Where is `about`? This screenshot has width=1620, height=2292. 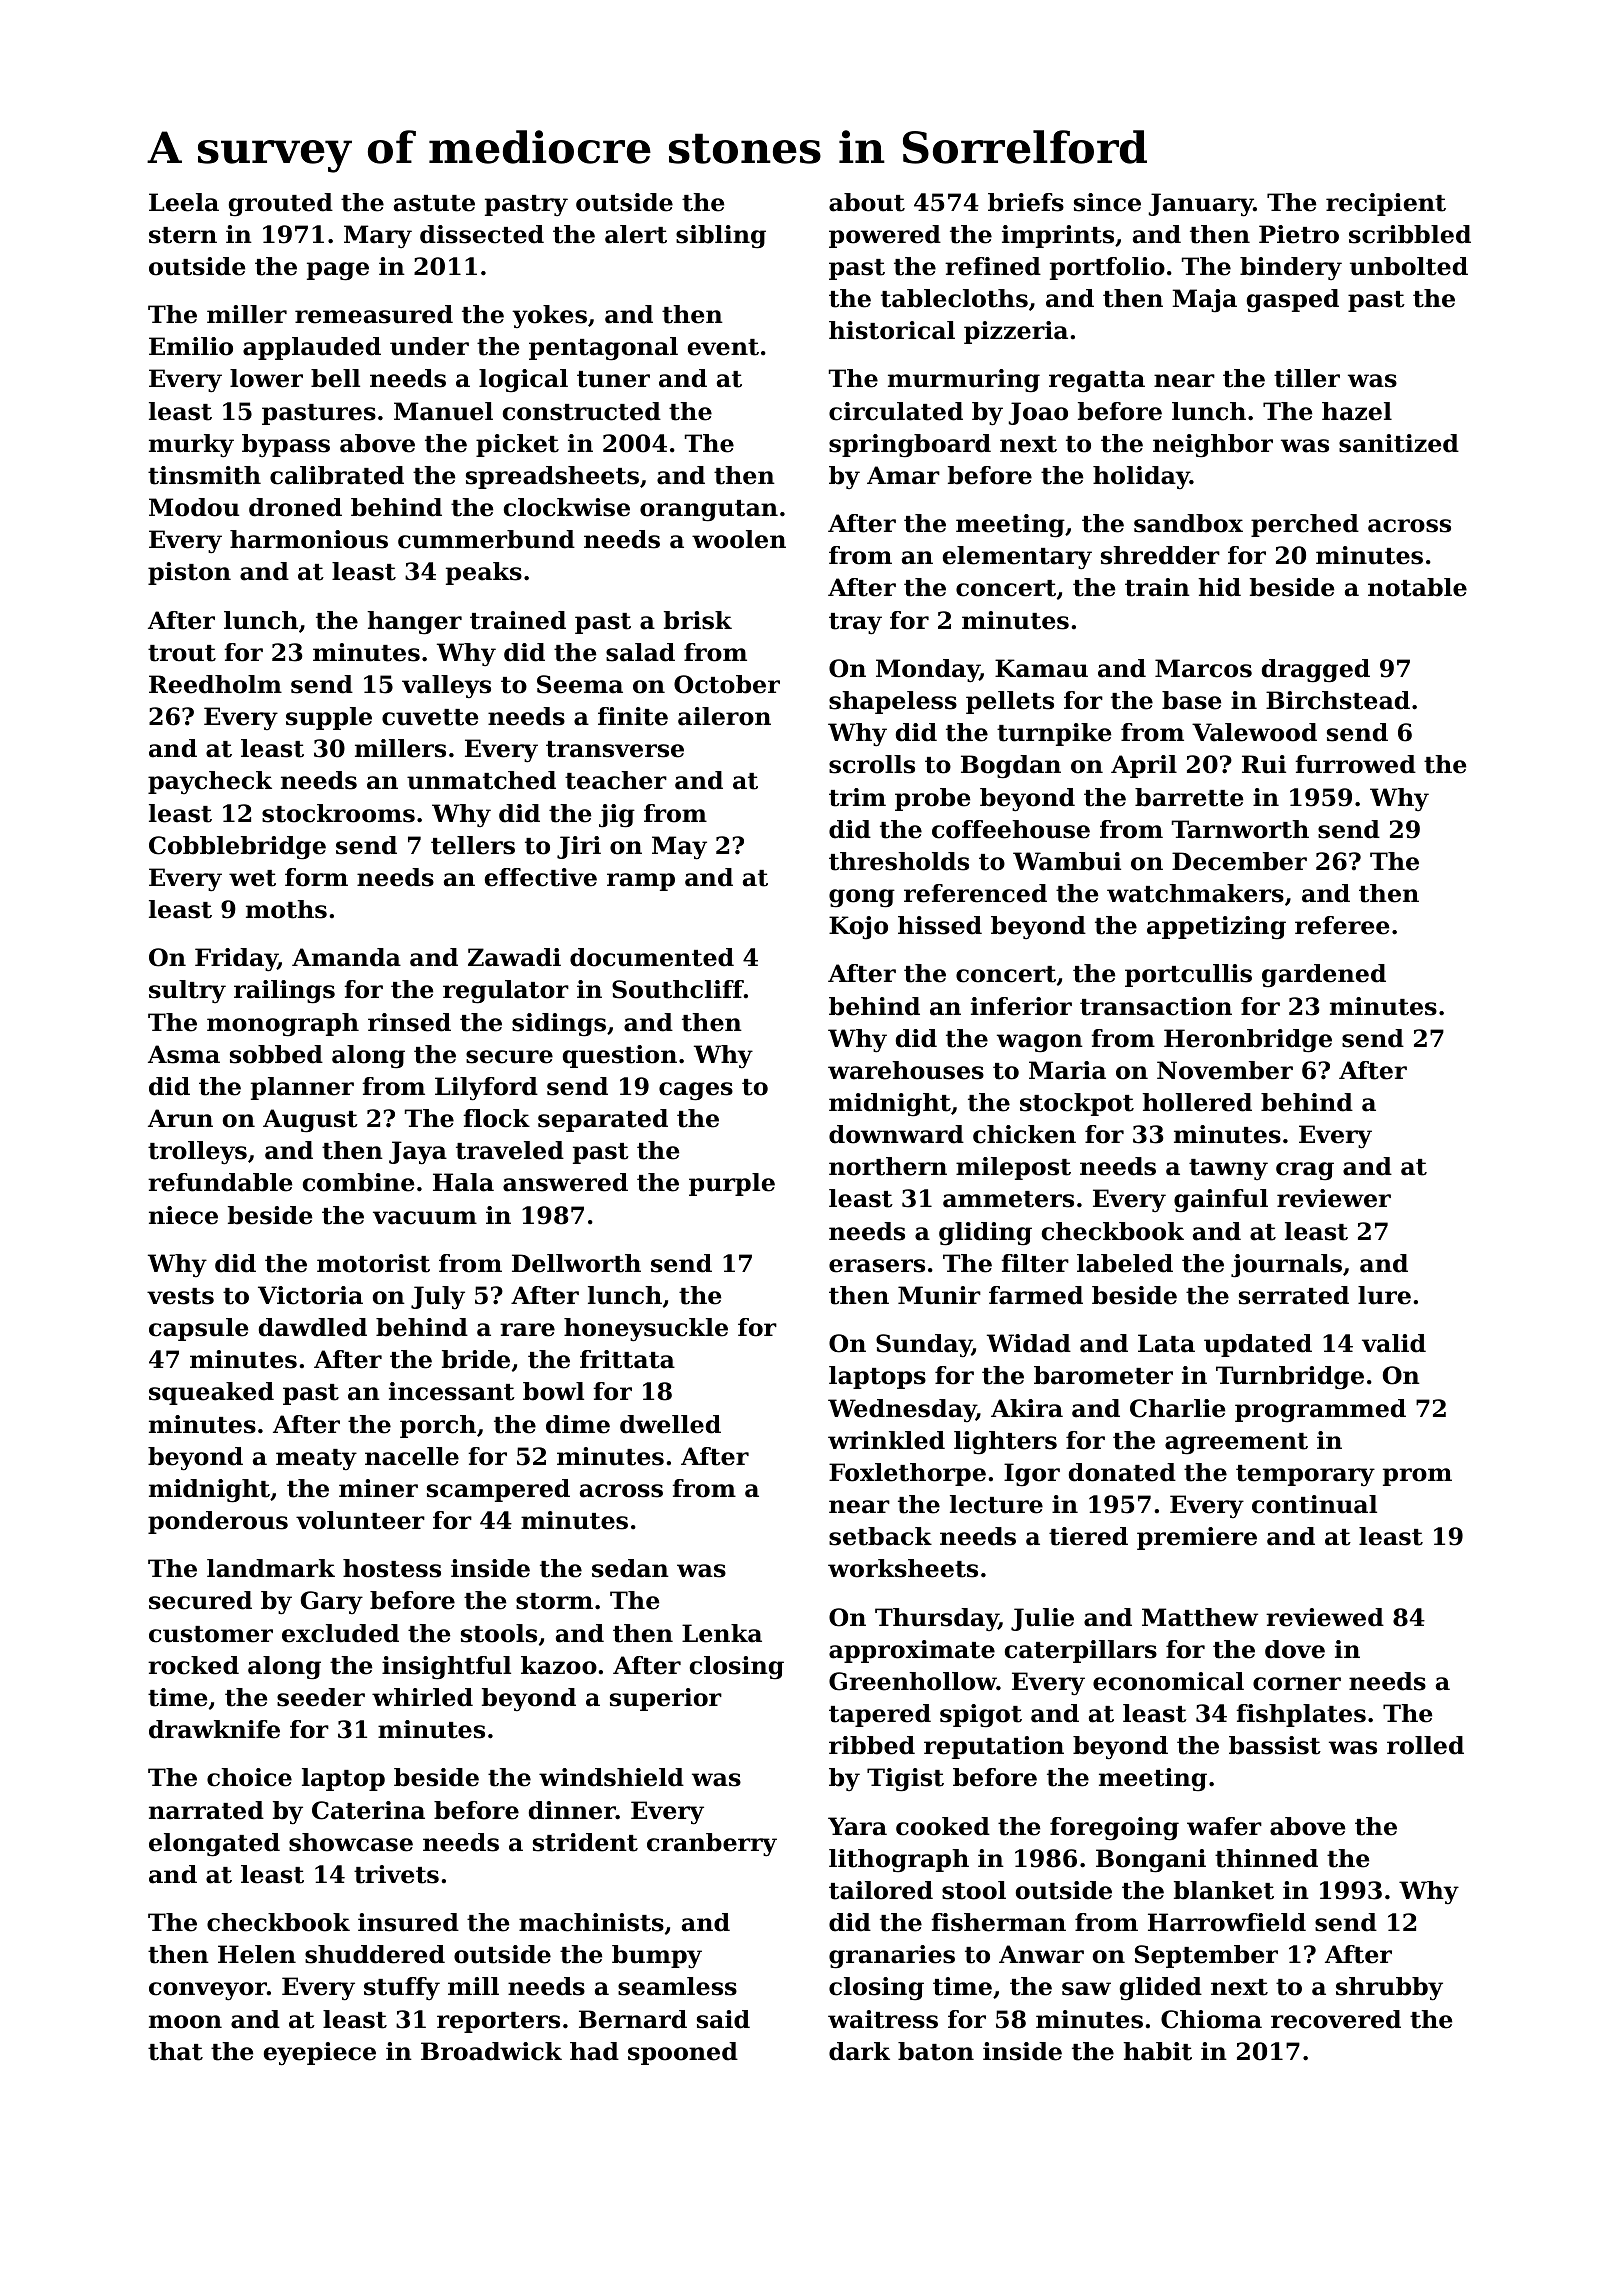
about is located at coordinates (867, 202).
